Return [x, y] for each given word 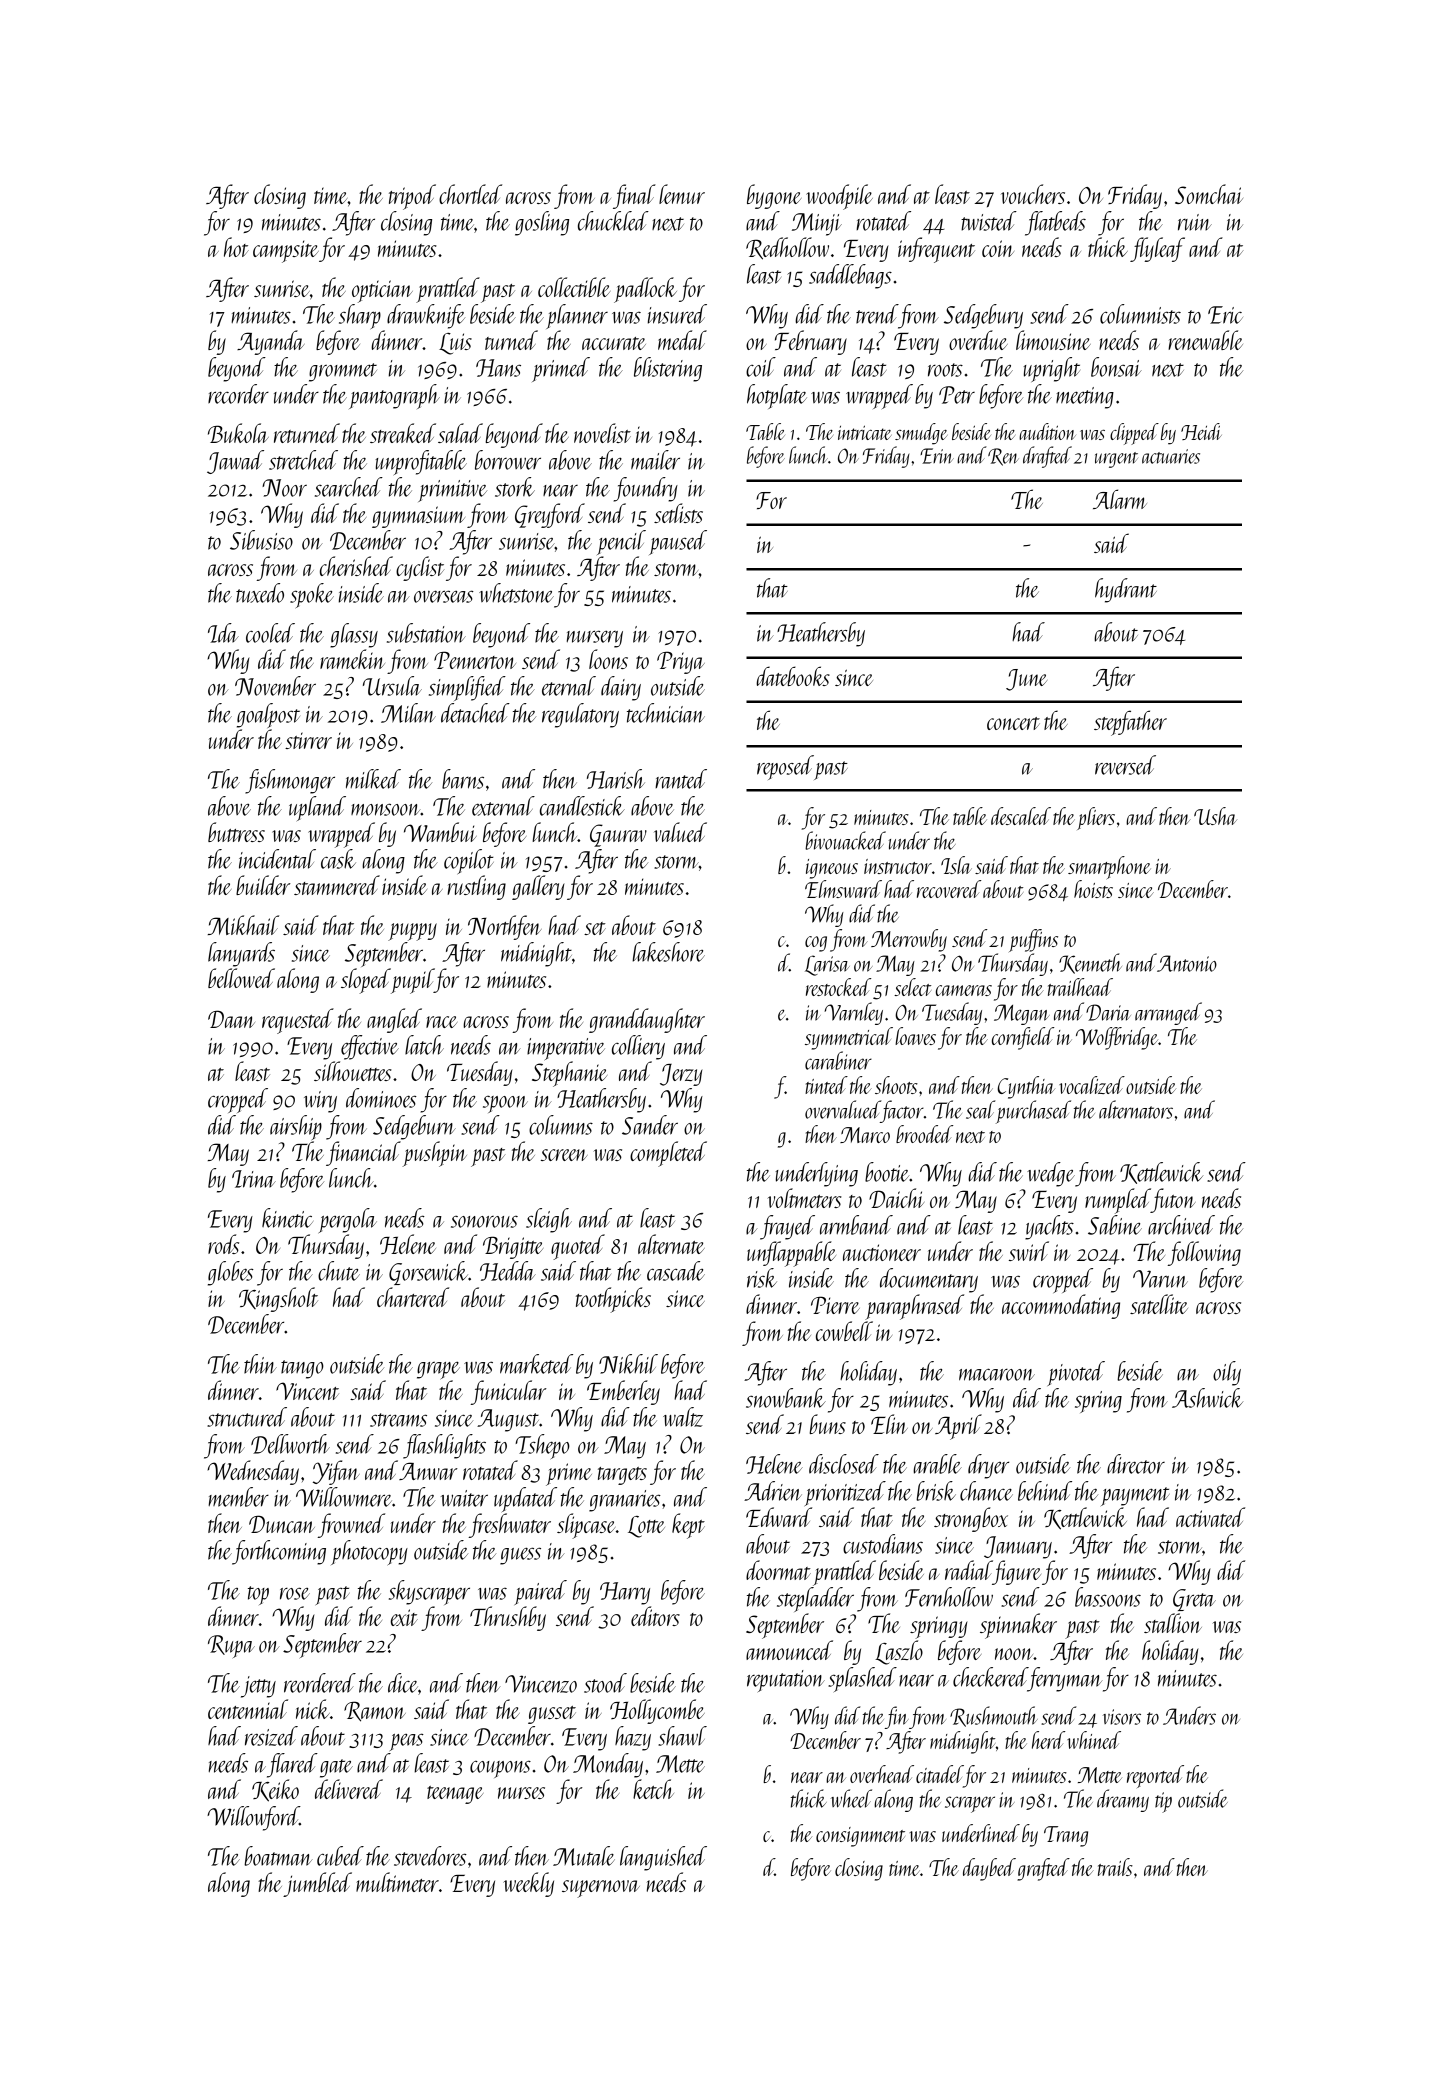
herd [1048, 1740]
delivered [349, 1789]
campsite [286, 251]
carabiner [838, 1060]
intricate [864, 432]
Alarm [1120, 499]
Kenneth [1090, 963]
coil [761, 367]
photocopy [369, 1552]
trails [1115, 1867]
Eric [1225, 315]
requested [298, 1021]
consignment [860, 1837]
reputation [786, 1681]
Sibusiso [261, 540]
